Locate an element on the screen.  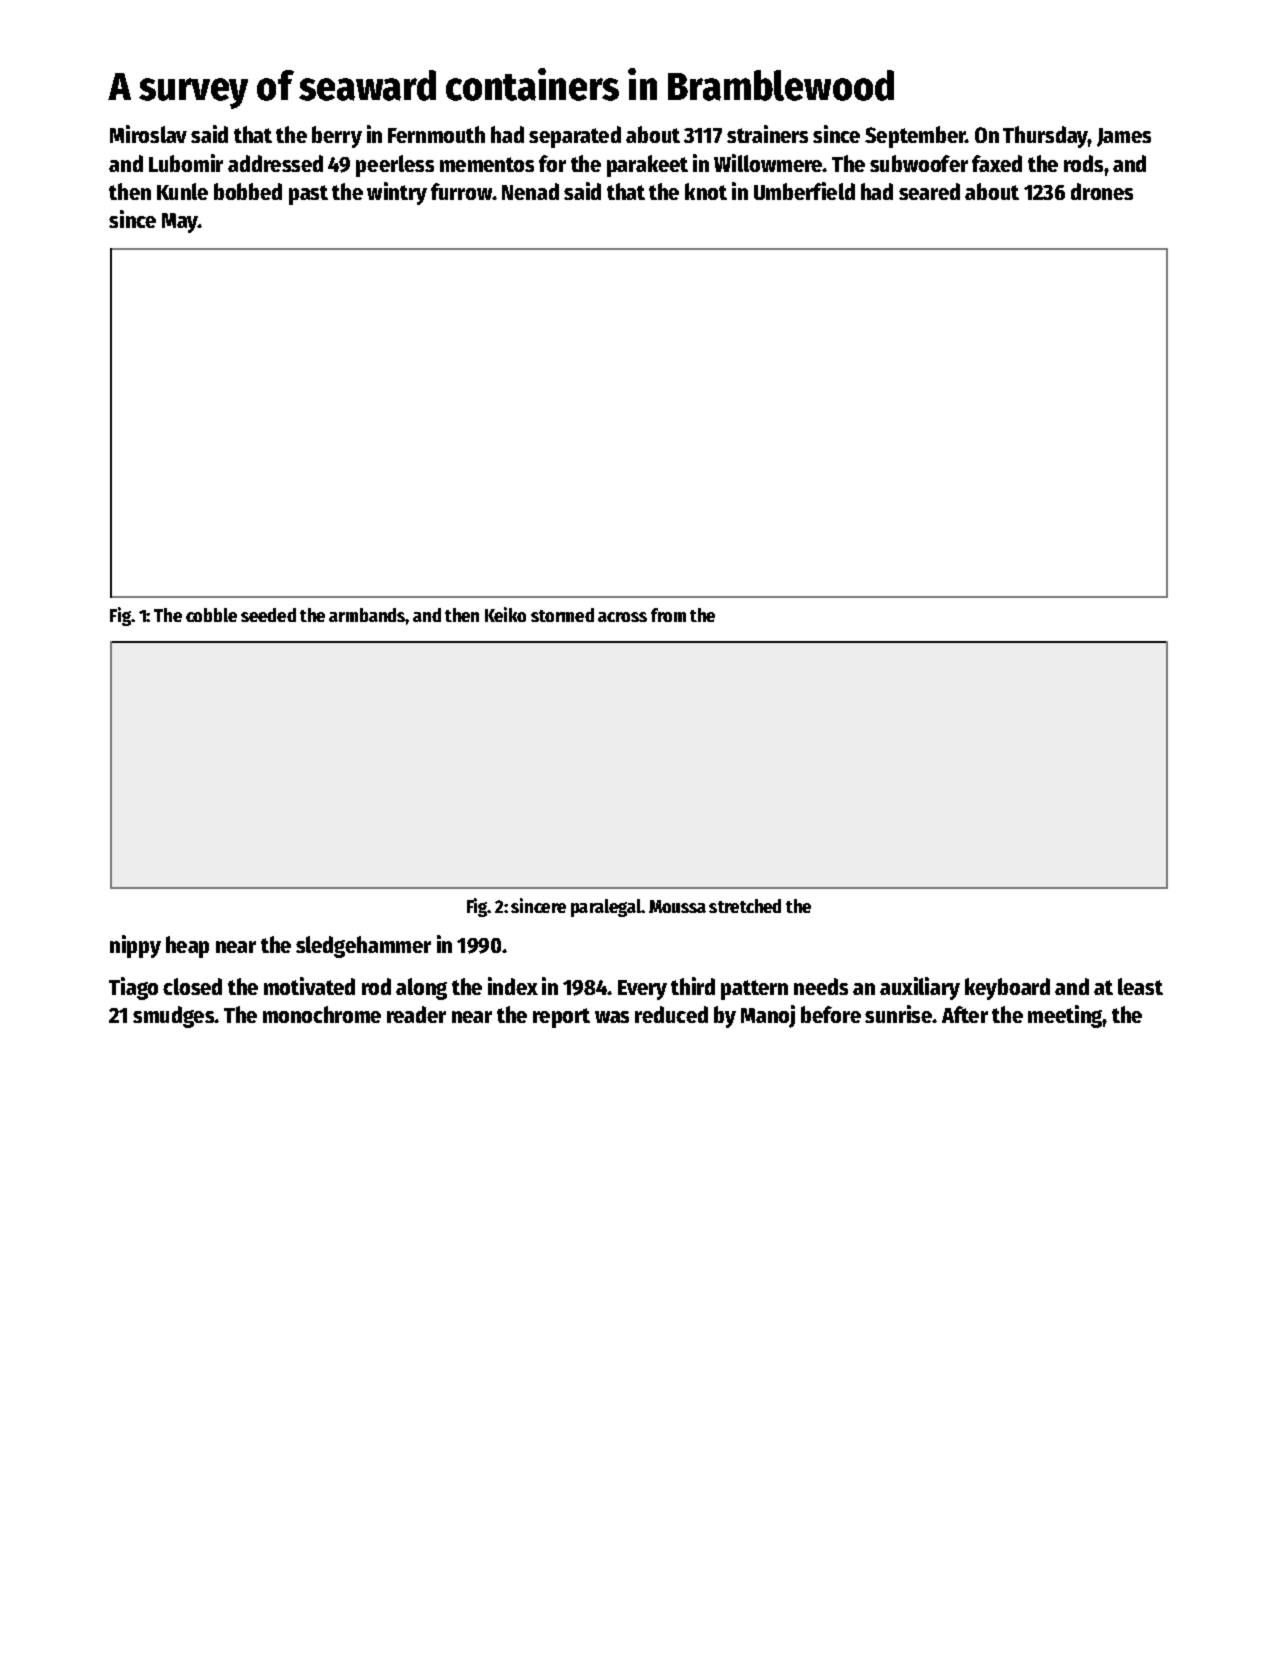
from is located at coordinates (668, 615).
